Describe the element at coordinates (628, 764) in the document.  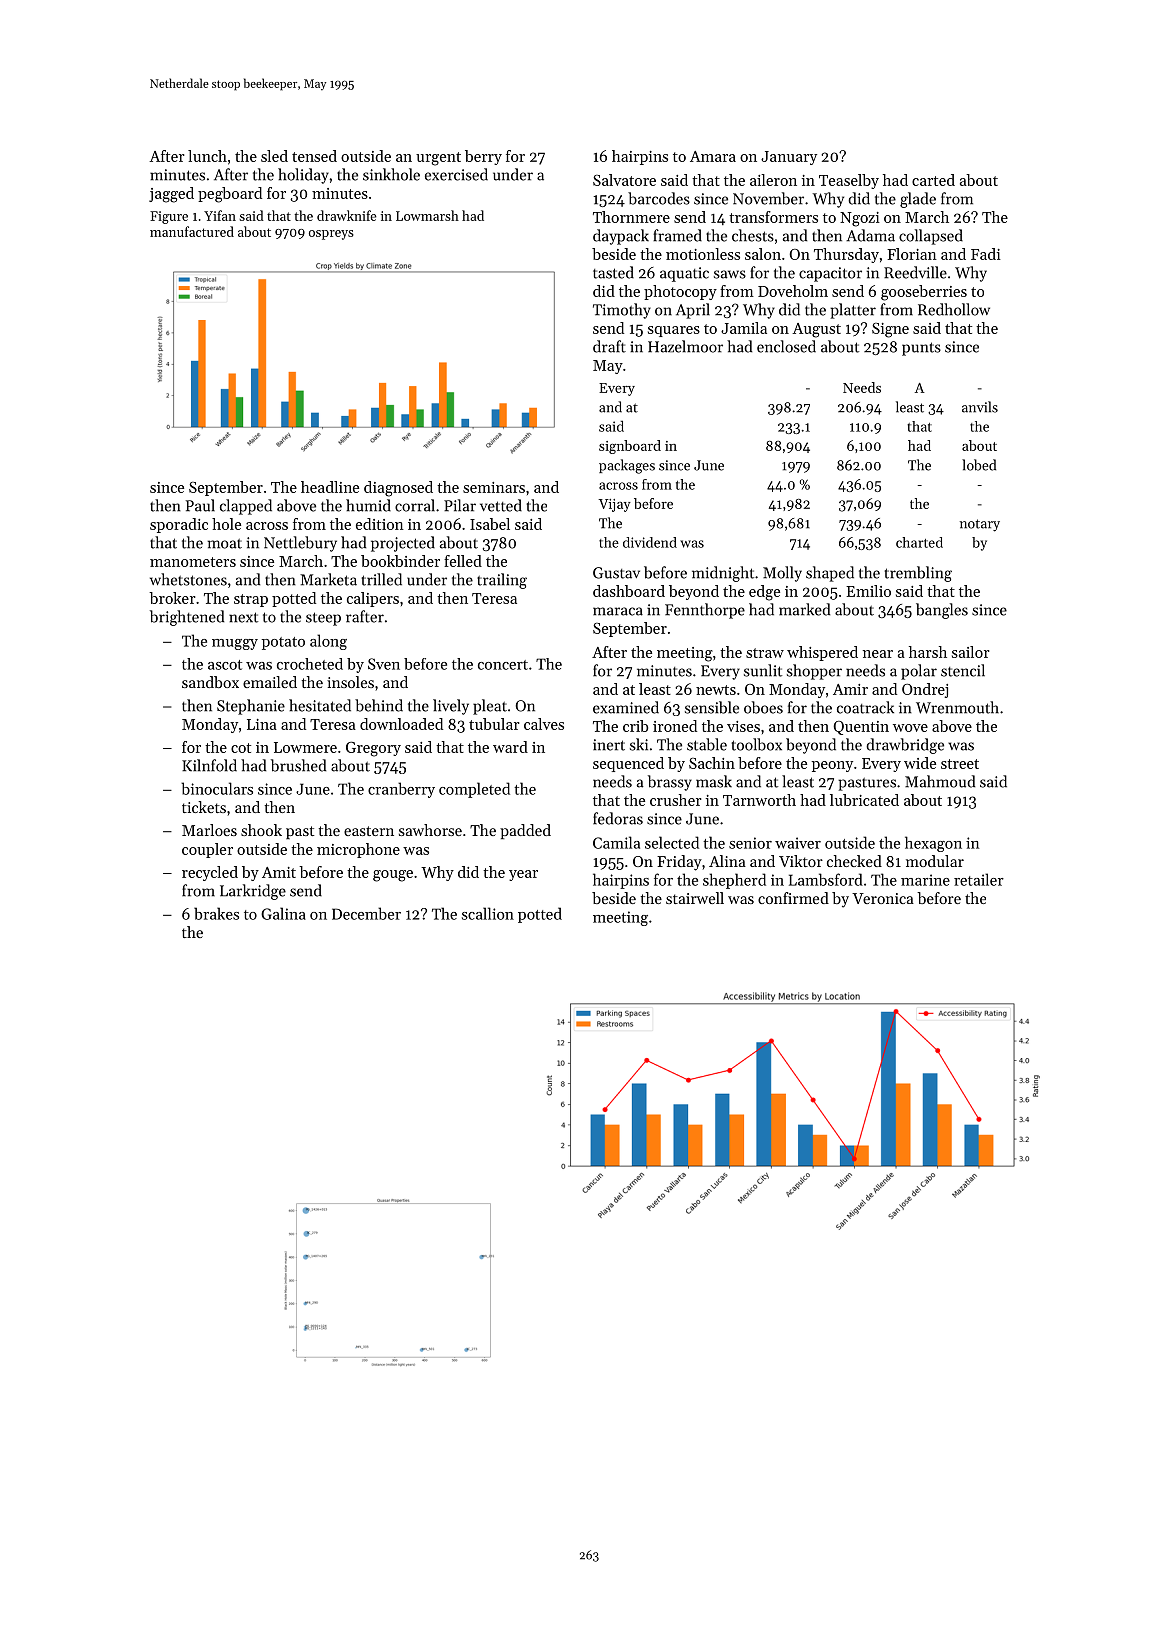
I see `sequenced` at that location.
